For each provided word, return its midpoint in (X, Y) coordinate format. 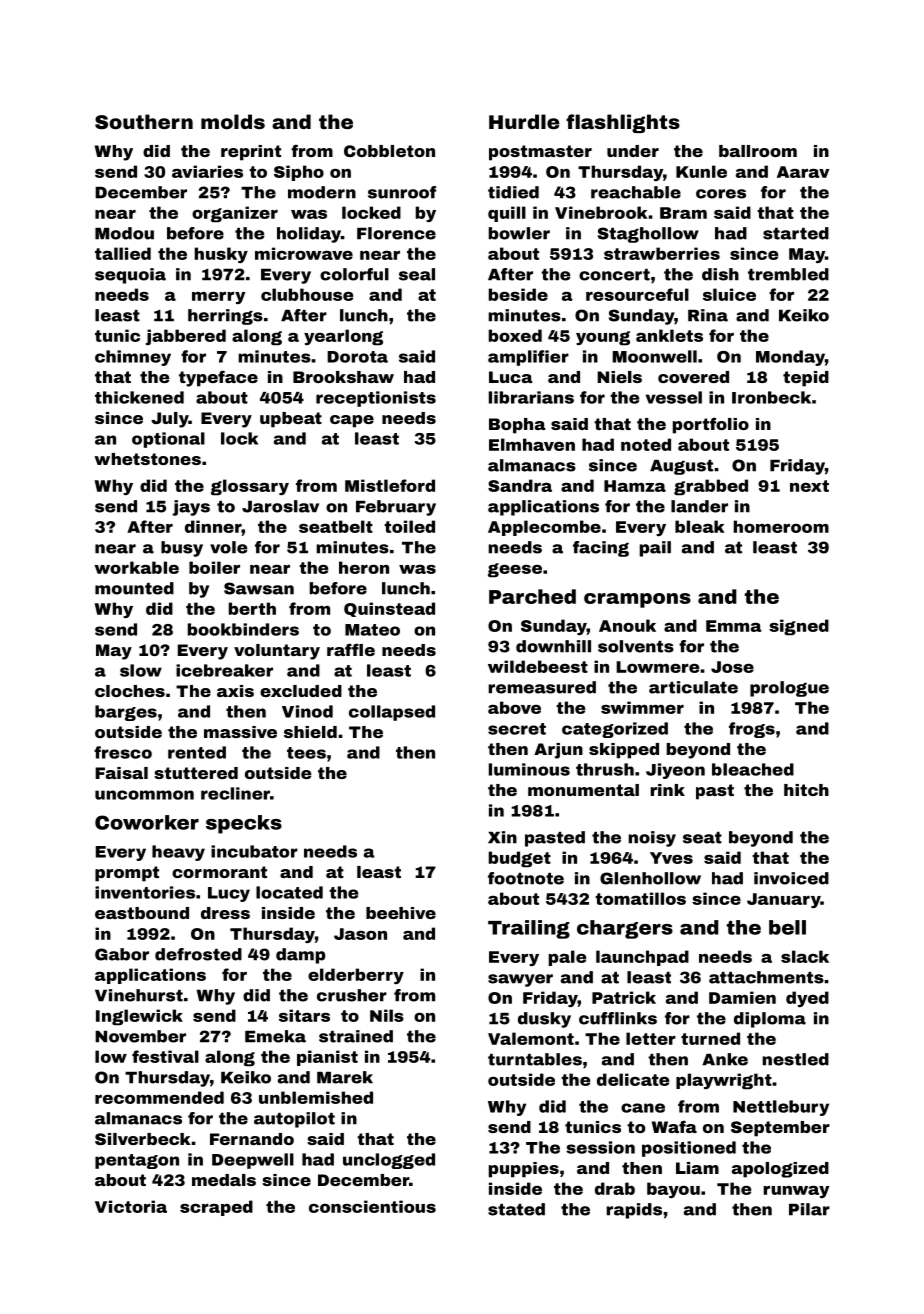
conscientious (372, 1206)
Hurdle (524, 121)
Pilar (809, 1209)
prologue (789, 689)
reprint (251, 153)
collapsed (392, 713)
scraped (216, 1208)
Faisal (121, 773)
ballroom (758, 151)
